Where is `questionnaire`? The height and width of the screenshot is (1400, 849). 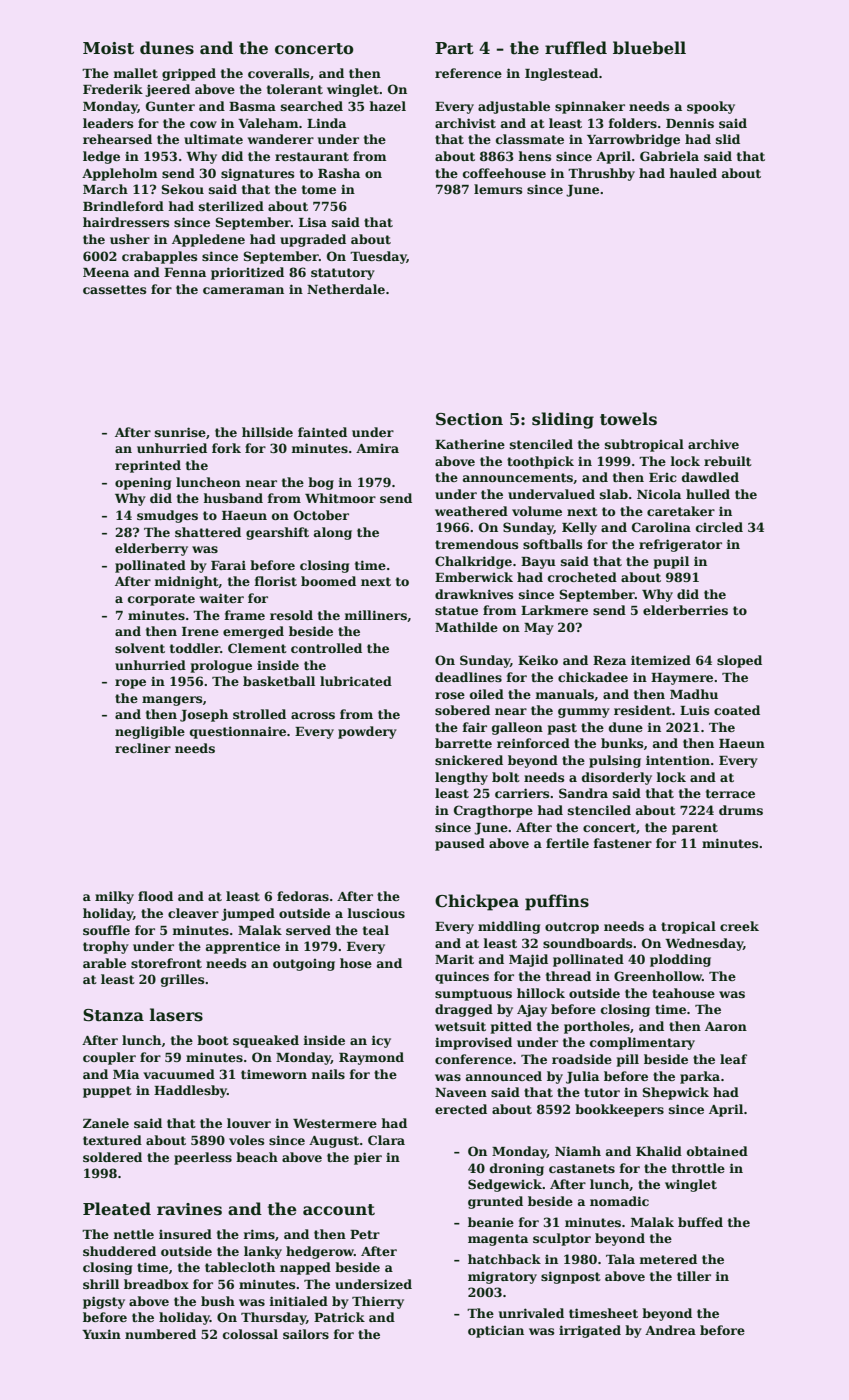
questionnaire is located at coordinates (238, 732).
